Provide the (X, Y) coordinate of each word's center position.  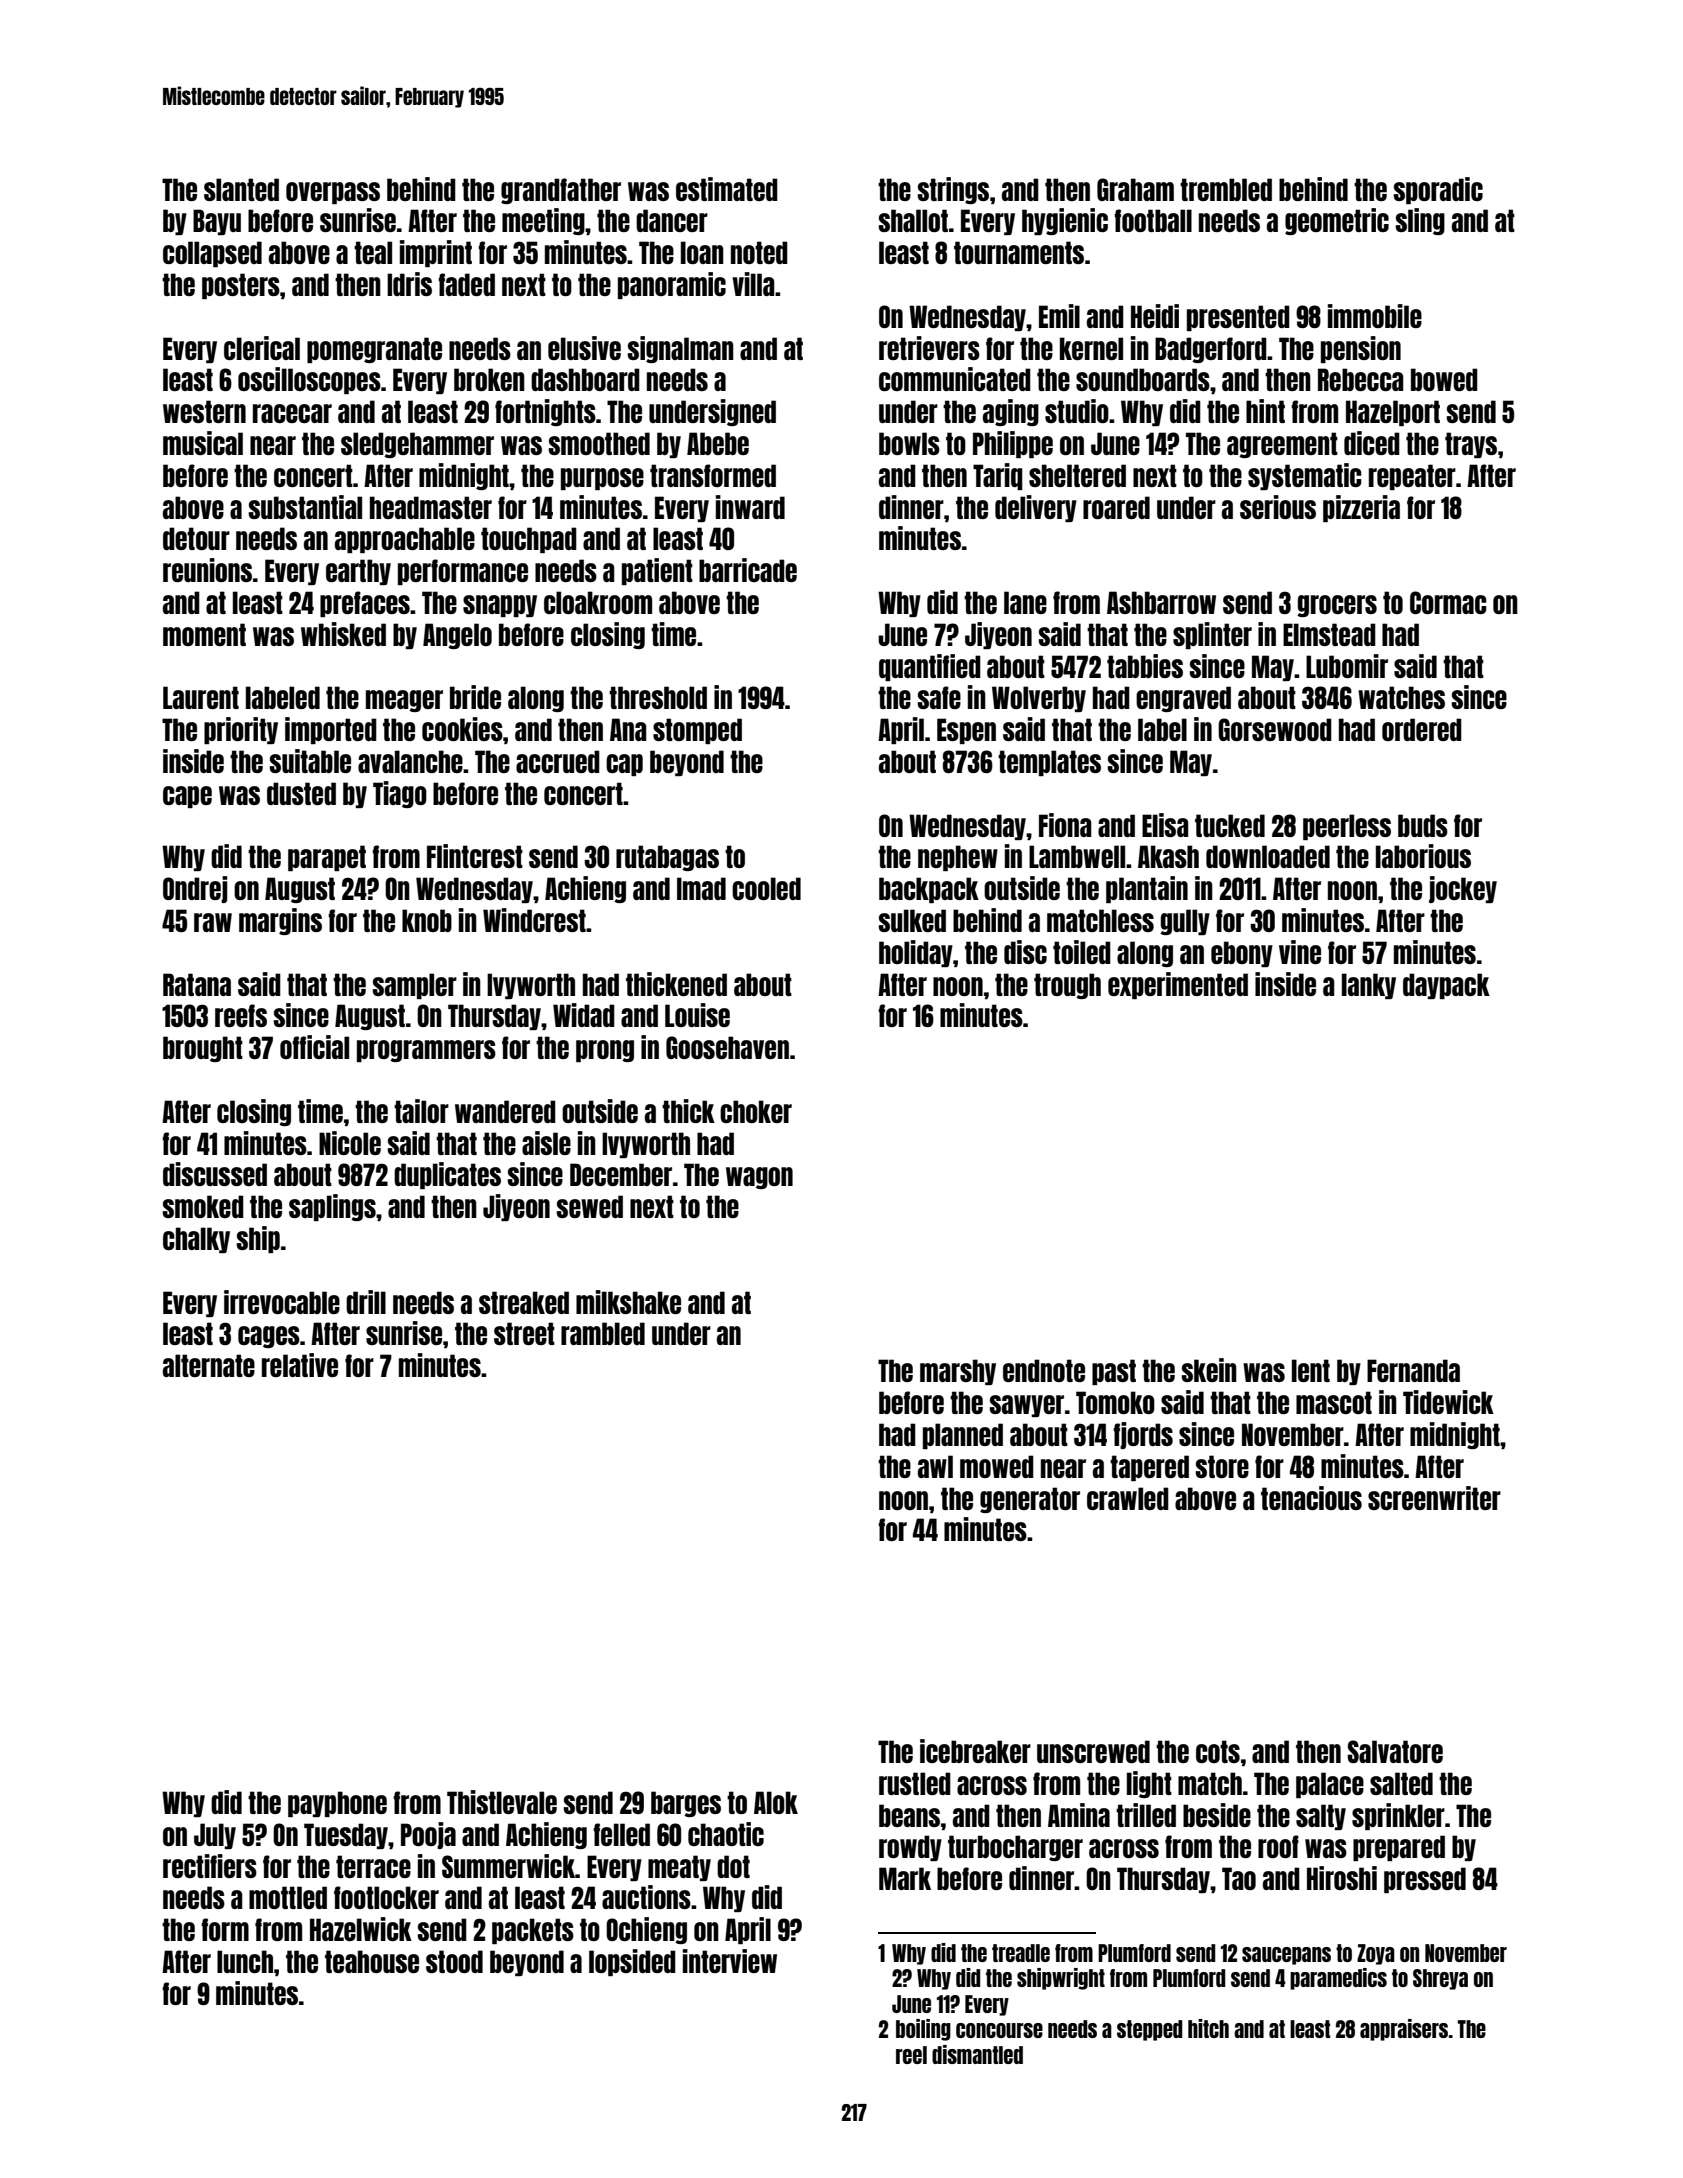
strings (953, 190)
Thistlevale (502, 1802)
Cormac (1448, 602)
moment (204, 634)
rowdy (910, 1848)
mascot (1334, 1402)
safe (939, 697)
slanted (241, 189)
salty (1321, 1817)
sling (1420, 221)
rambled (603, 1333)
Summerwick (508, 1866)
